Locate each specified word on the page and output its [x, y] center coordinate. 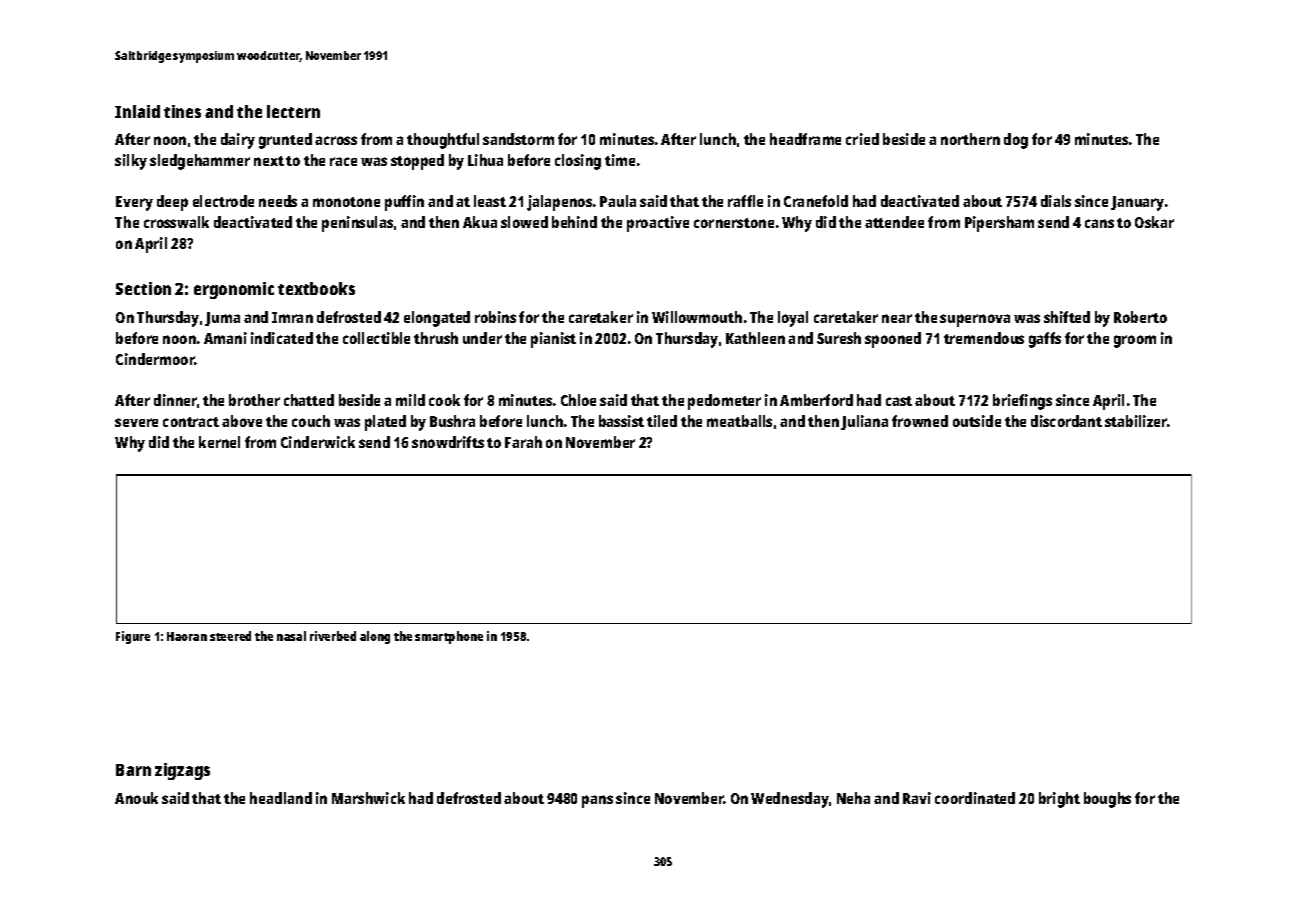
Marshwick [368, 798]
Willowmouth [697, 317]
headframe [805, 139]
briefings [1022, 402]
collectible [376, 338]
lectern [293, 111]
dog [1016, 141]
